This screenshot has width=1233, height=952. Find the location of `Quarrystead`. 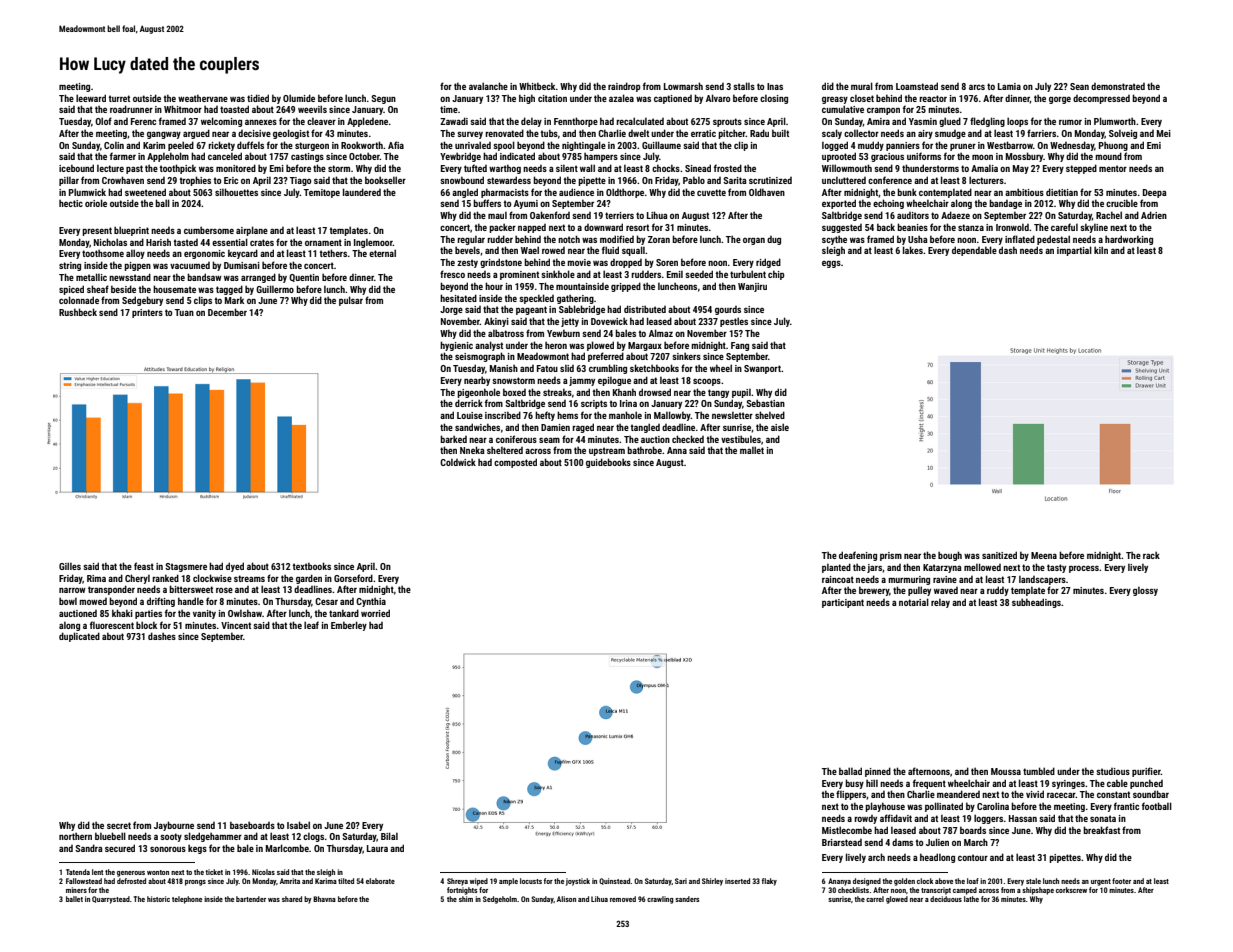

Quarrystead is located at coordinates (111, 900).
